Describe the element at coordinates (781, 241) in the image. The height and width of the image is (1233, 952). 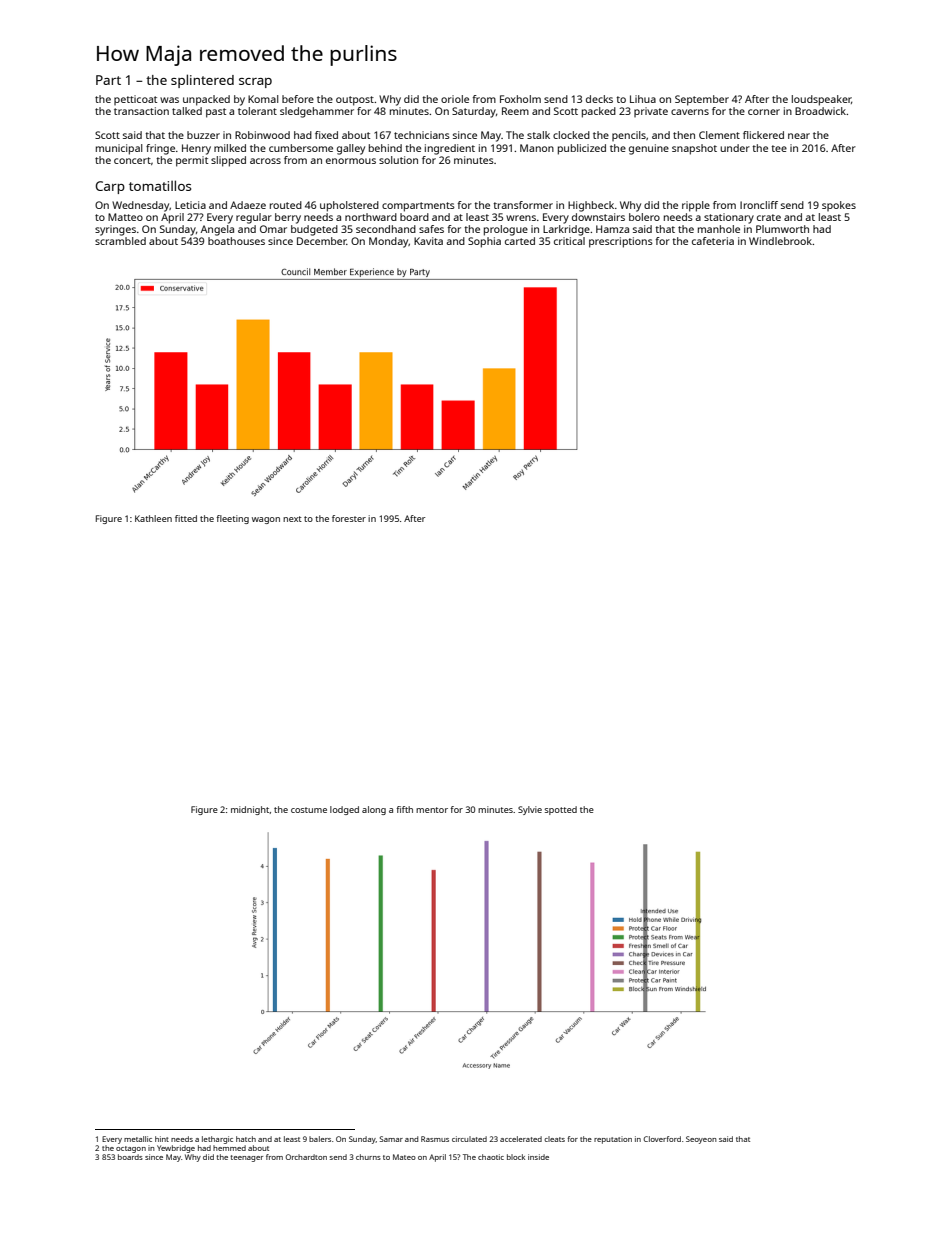
I see `Windlebrook` at that location.
